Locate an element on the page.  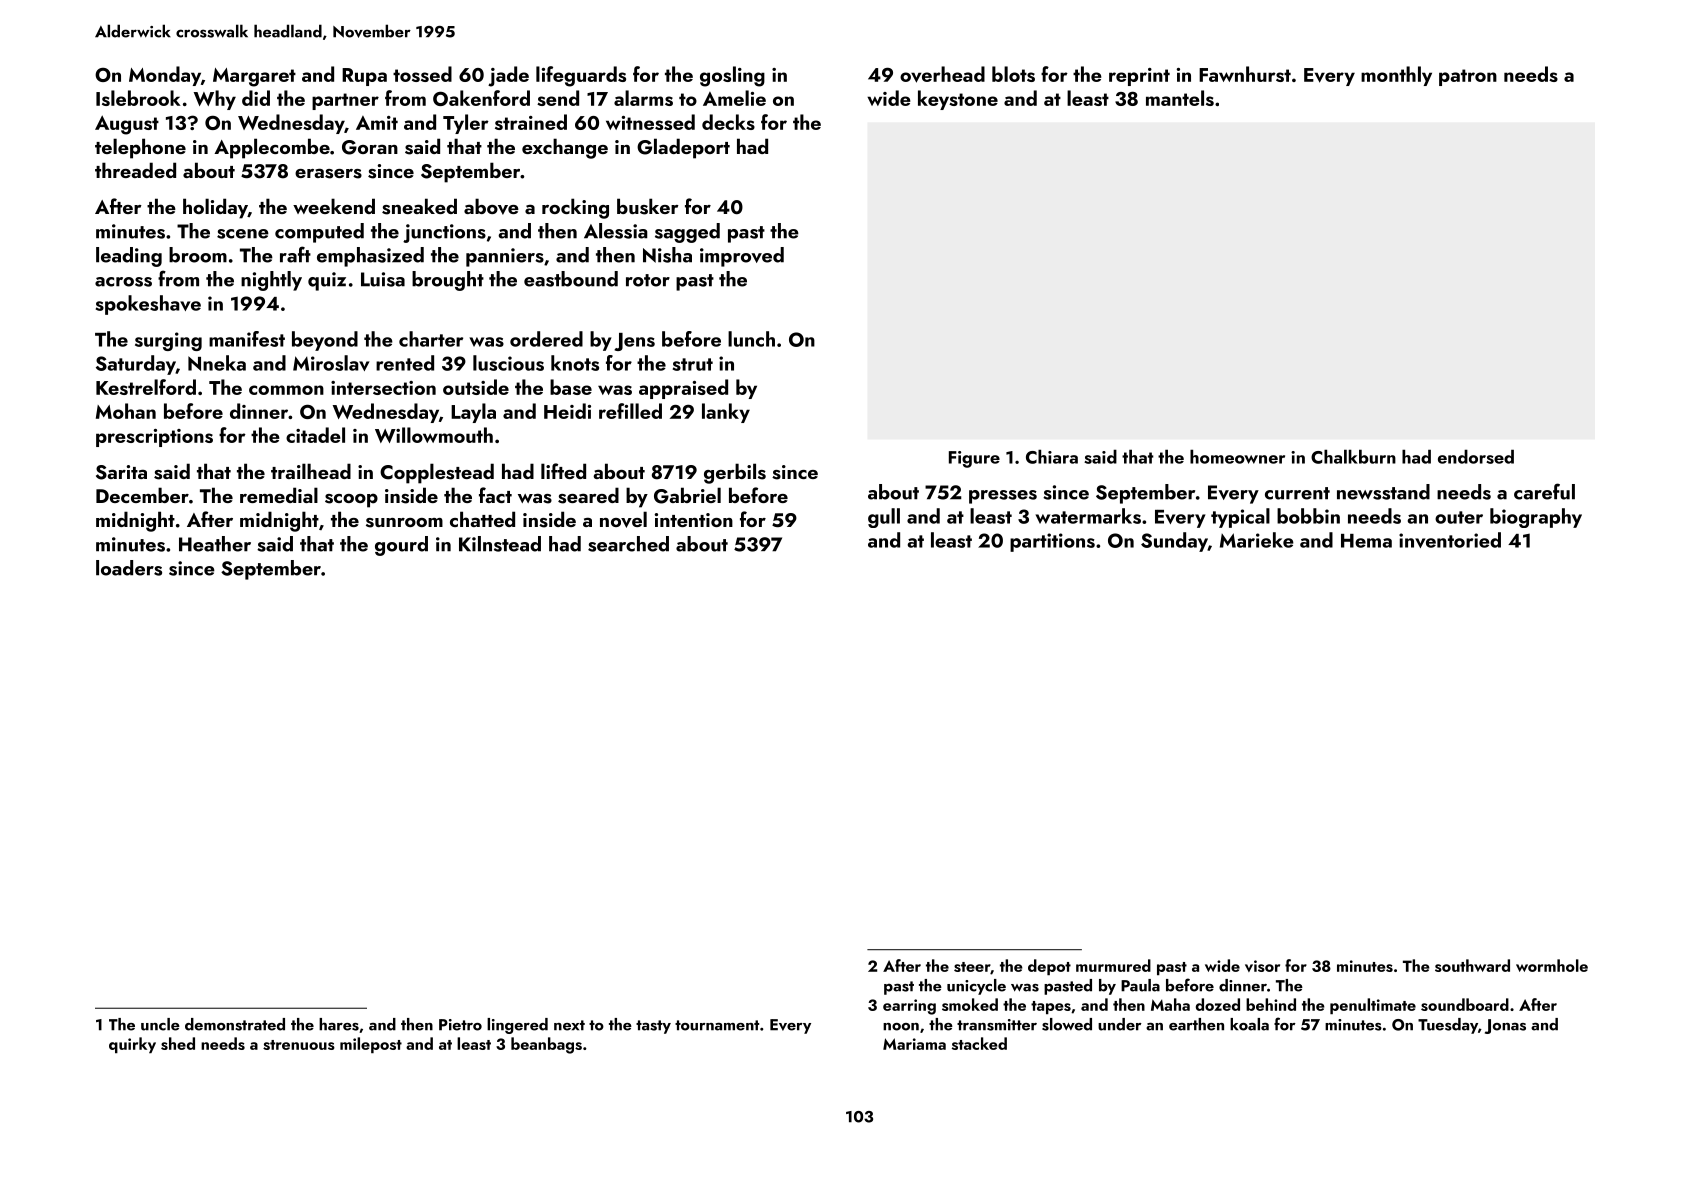
quirky is located at coordinates (132, 1045).
